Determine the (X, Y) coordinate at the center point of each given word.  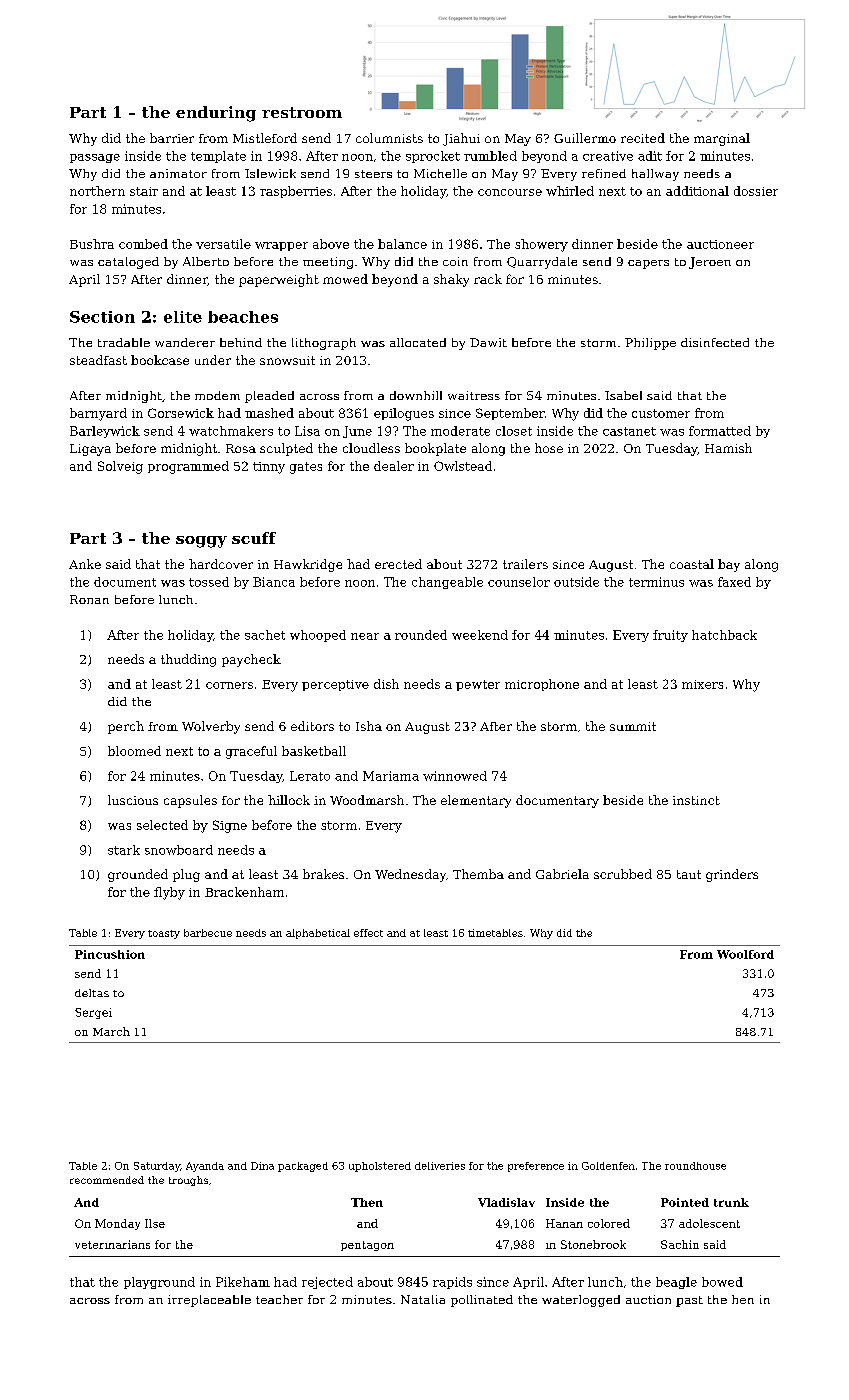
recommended (107, 1180)
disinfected (715, 342)
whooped (318, 636)
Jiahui (461, 139)
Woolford (745, 954)
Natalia (423, 1299)
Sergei (93, 1013)
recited (643, 138)
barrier (172, 138)
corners (229, 685)
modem (217, 395)
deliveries (440, 1166)
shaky (451, 280)
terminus (656, 582)
